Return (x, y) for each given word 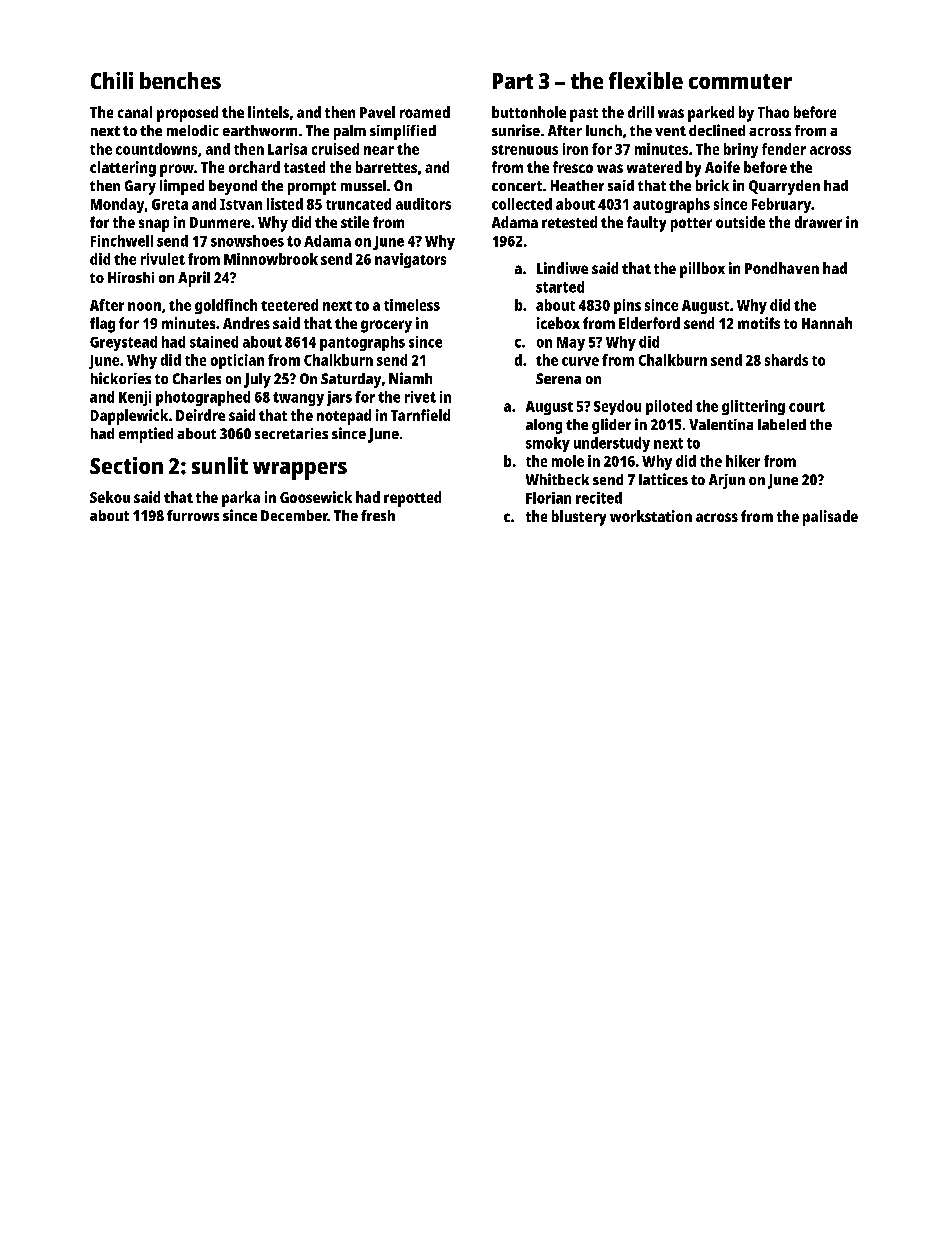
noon (144, 306)
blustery (579, 518)
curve (580, 361)
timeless (412, 305)
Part (513, 81)
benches (180, 80)
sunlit (220, 465)
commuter (740, 81)
